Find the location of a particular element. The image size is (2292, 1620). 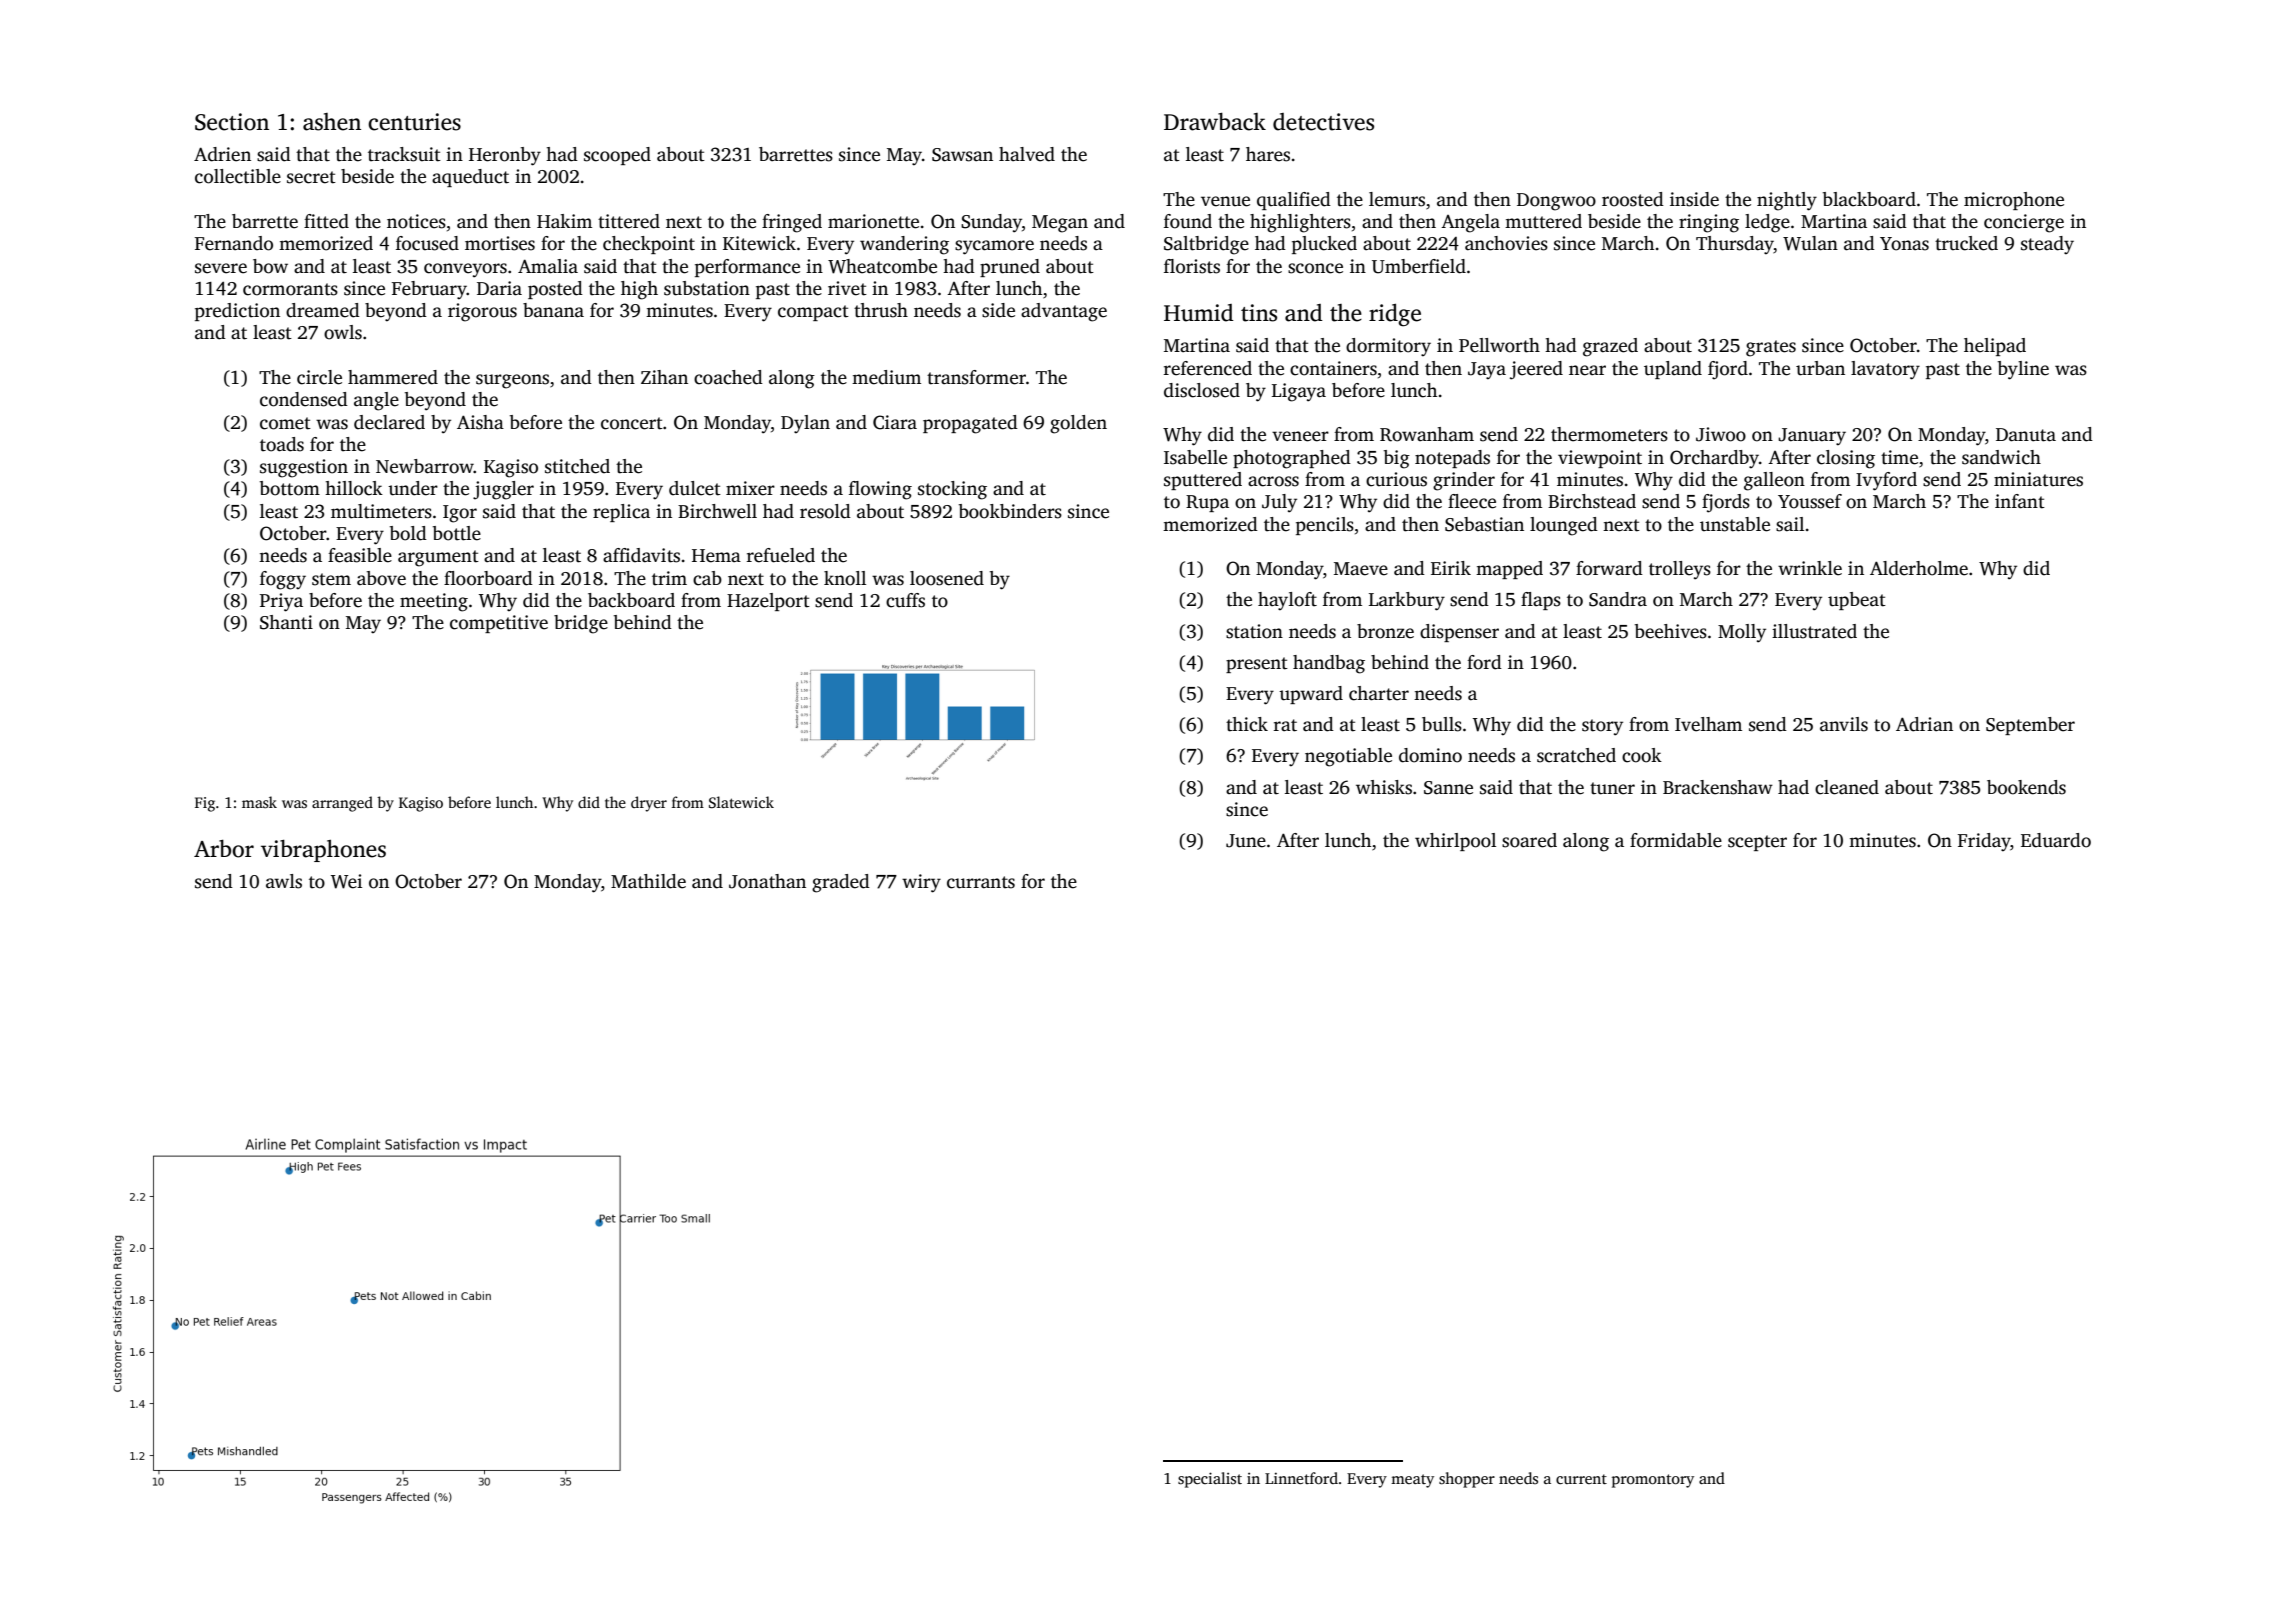

currants is located at coordinates (981, 882).
